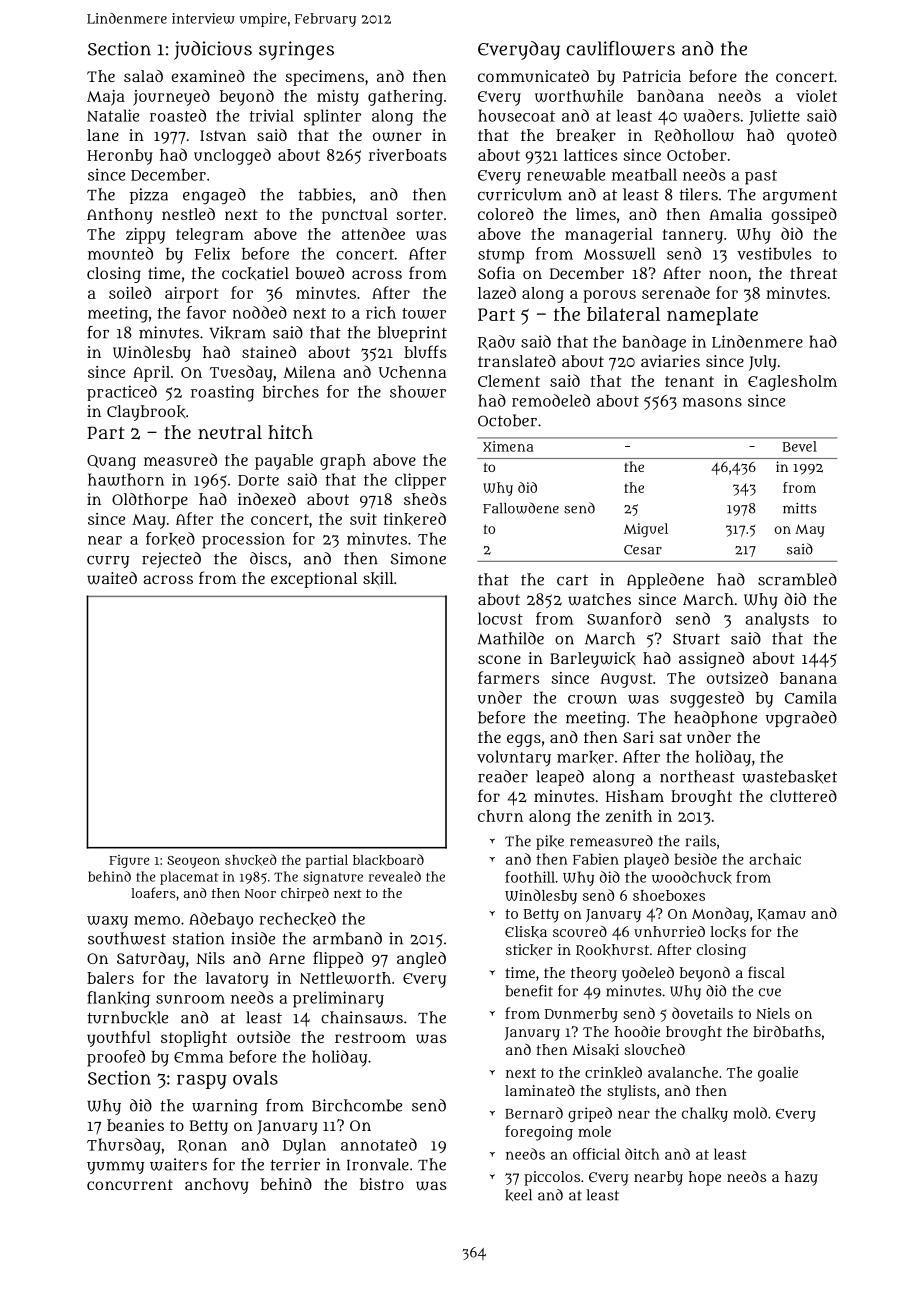  Describe the element at coordinates (255, 1078) in the screenshot. I see `ovals` at that location.
